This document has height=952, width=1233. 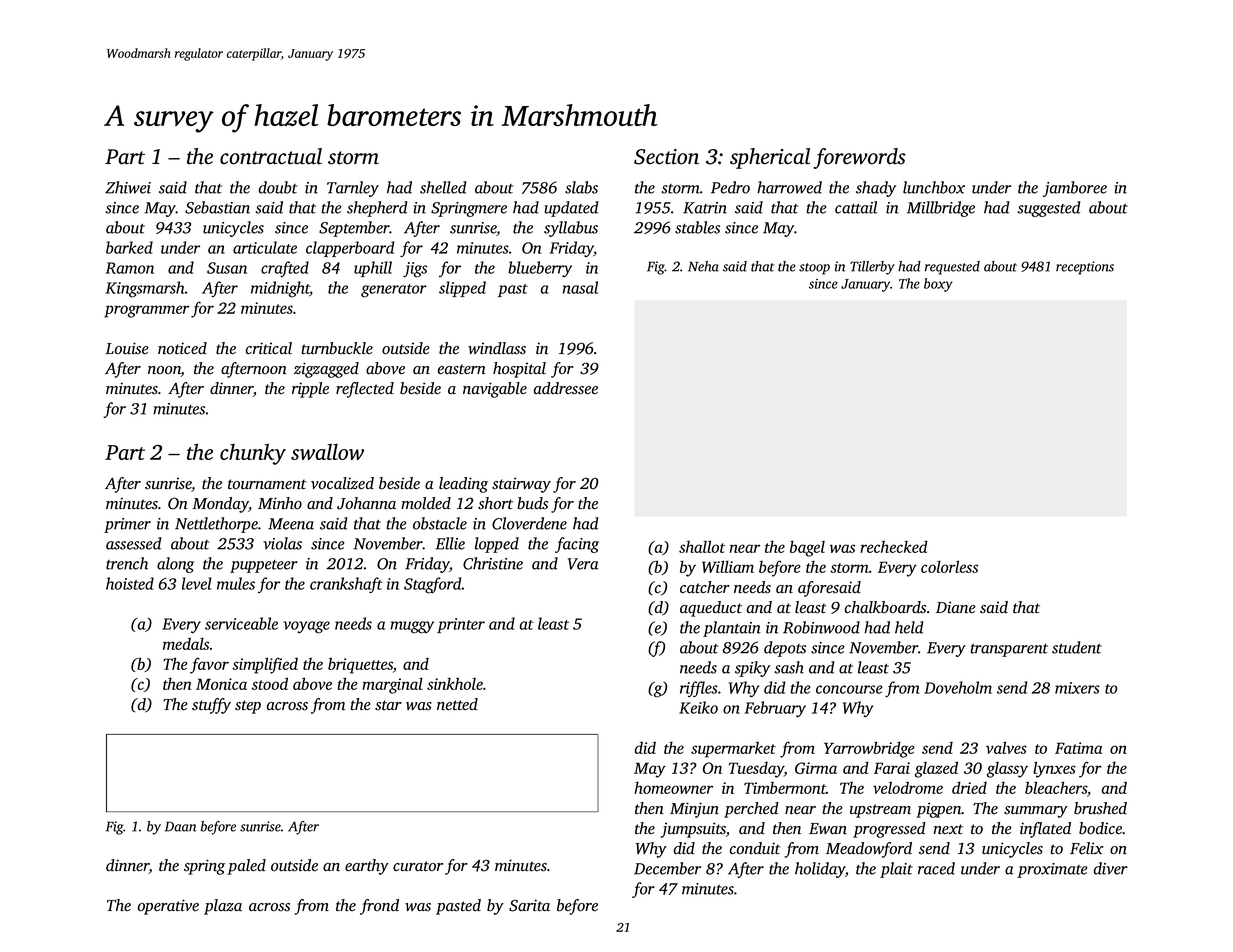 I want to click on frond, so click(x=379, y=907).
